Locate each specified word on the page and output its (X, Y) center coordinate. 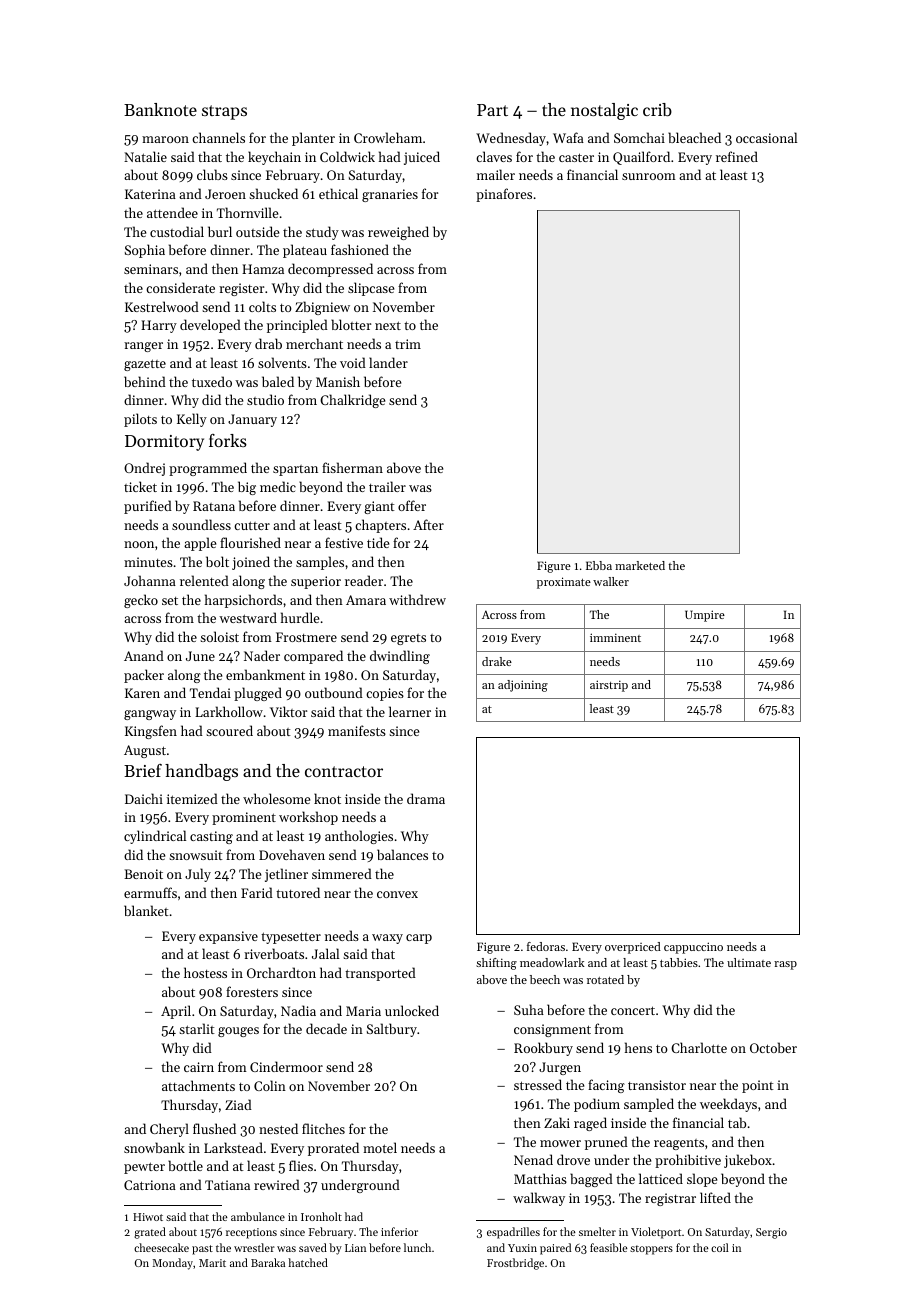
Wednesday (511, 139)
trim (408, 344)
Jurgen (560, 1068)
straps (224, 112)
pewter (144, 1168)
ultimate (749, 962)
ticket (140, 486)
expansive (228, 937)
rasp (785, 965)
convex (397, 894)
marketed (640, 565)
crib (657, 109)
